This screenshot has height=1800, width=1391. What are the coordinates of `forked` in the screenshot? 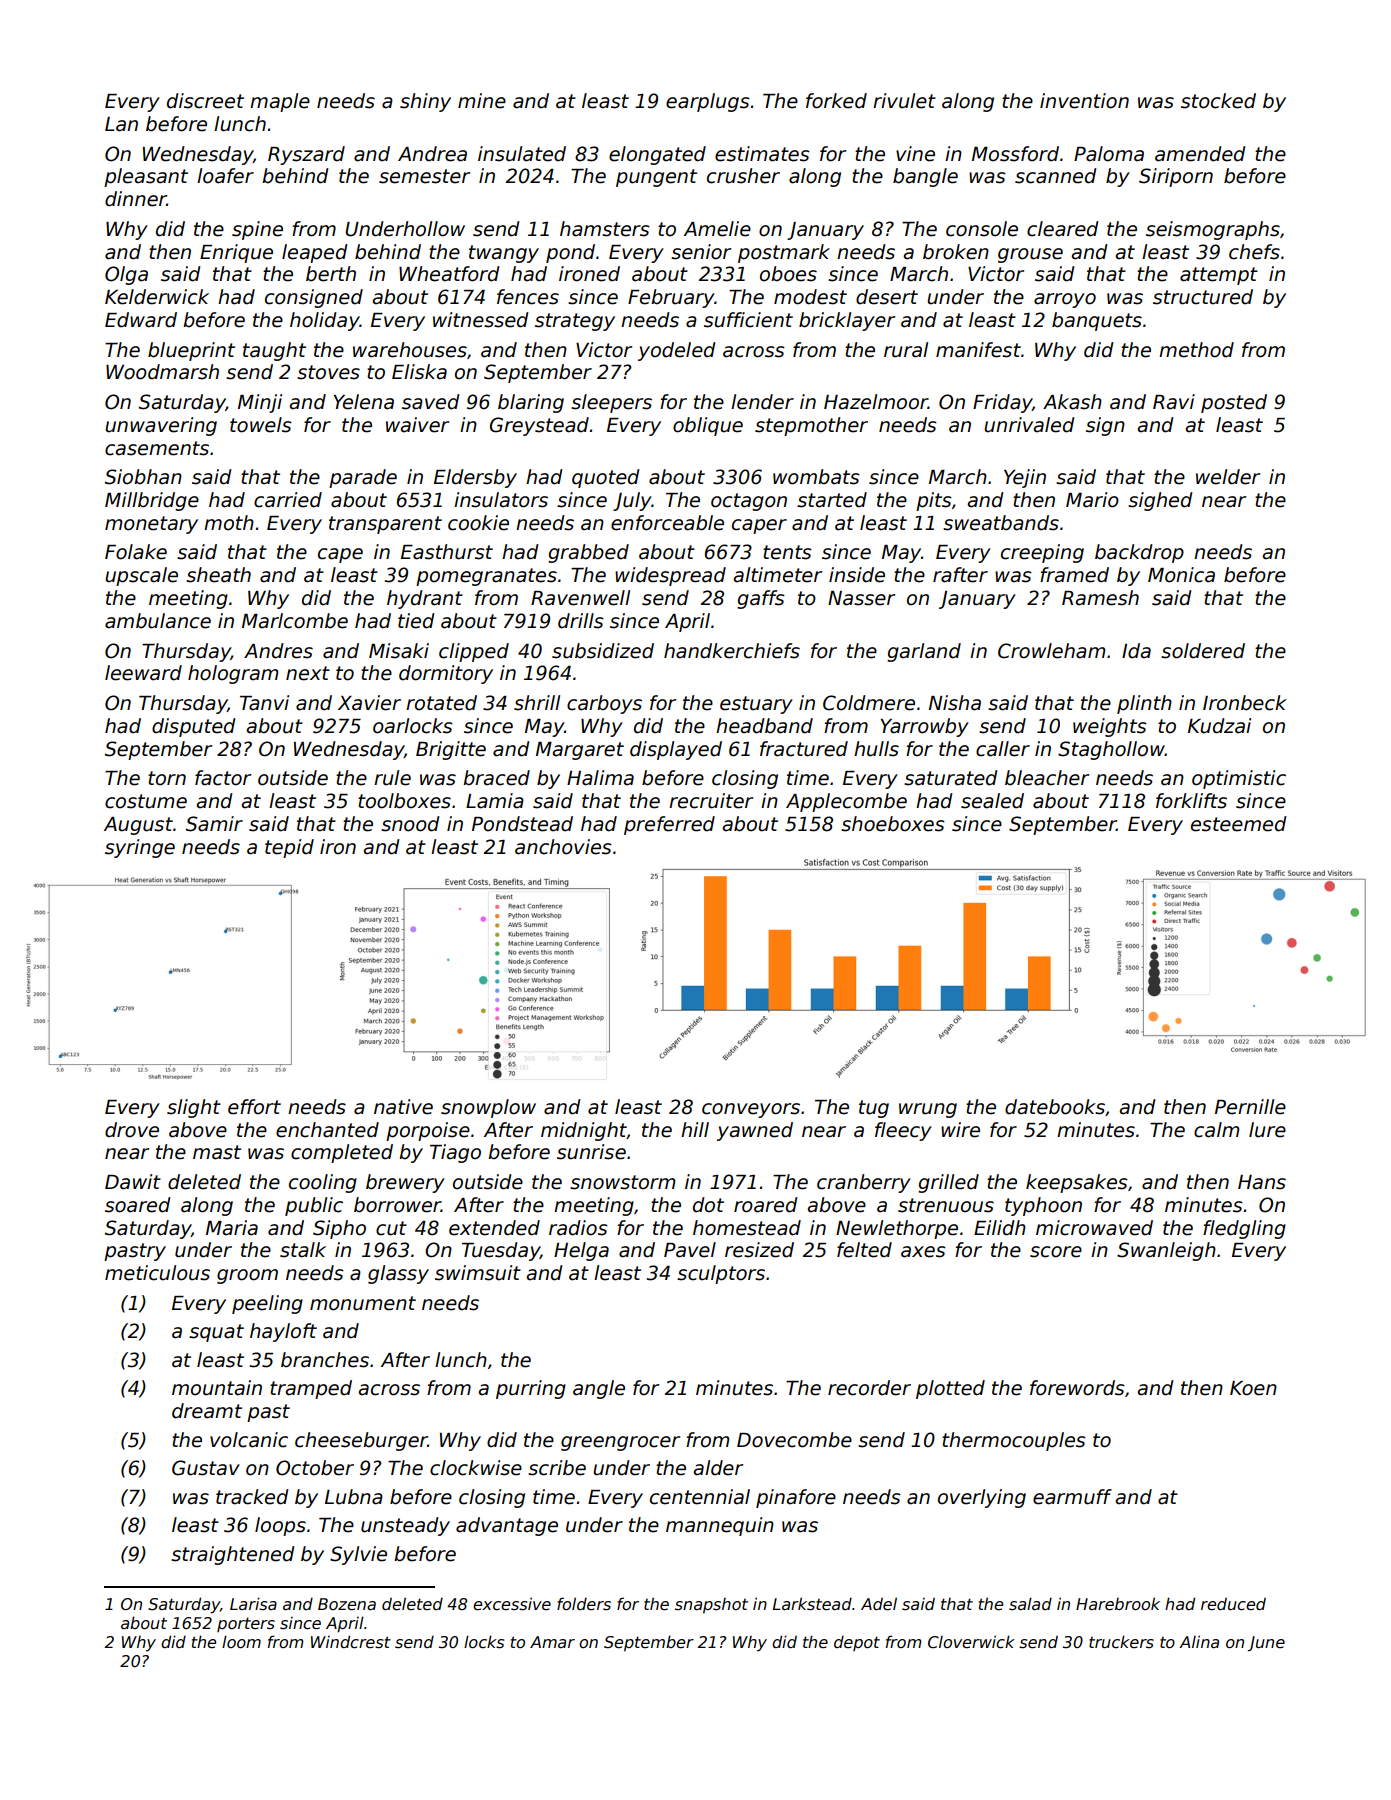 It's located at (836, 101).
